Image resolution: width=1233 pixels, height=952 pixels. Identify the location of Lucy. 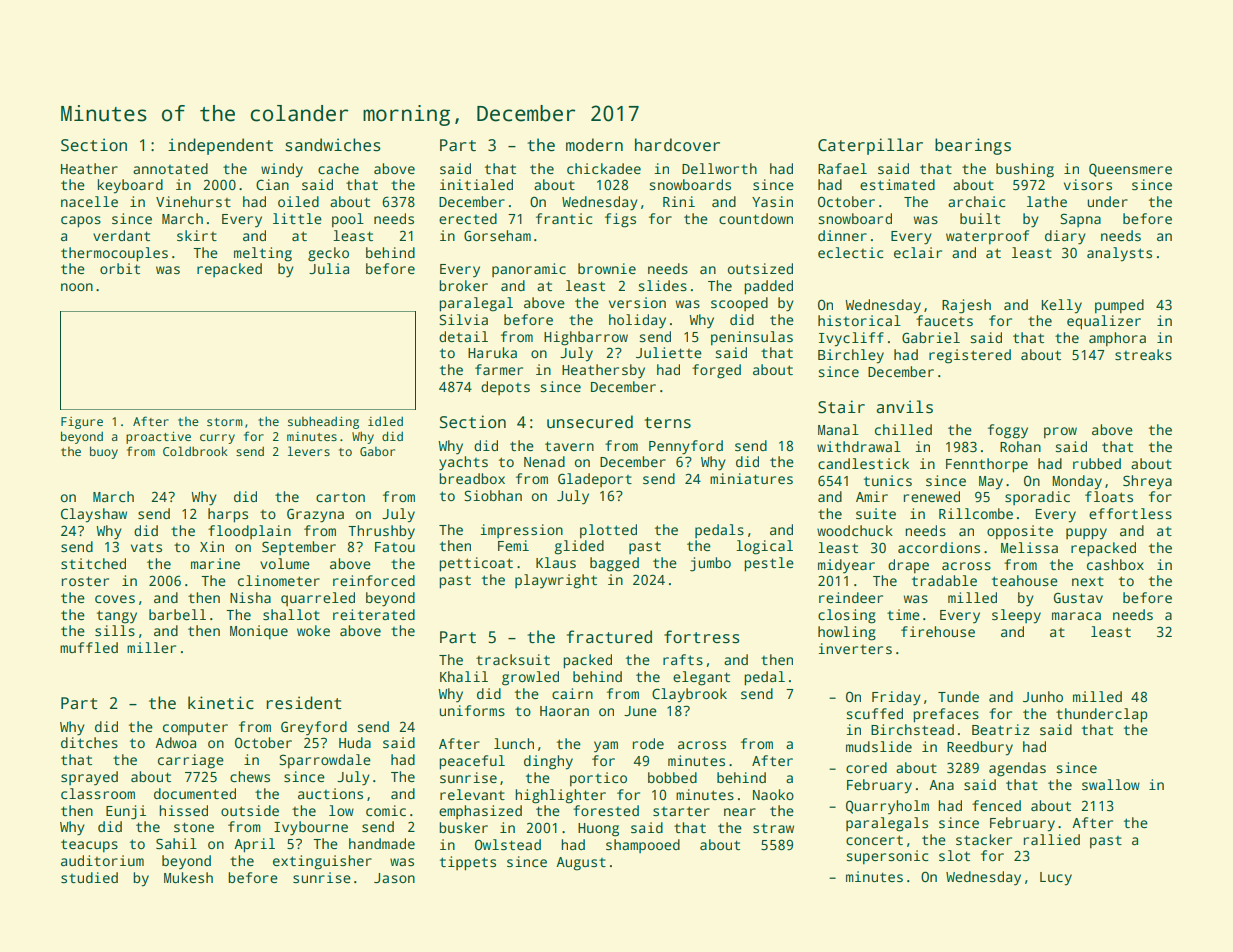
(1056, 879).
